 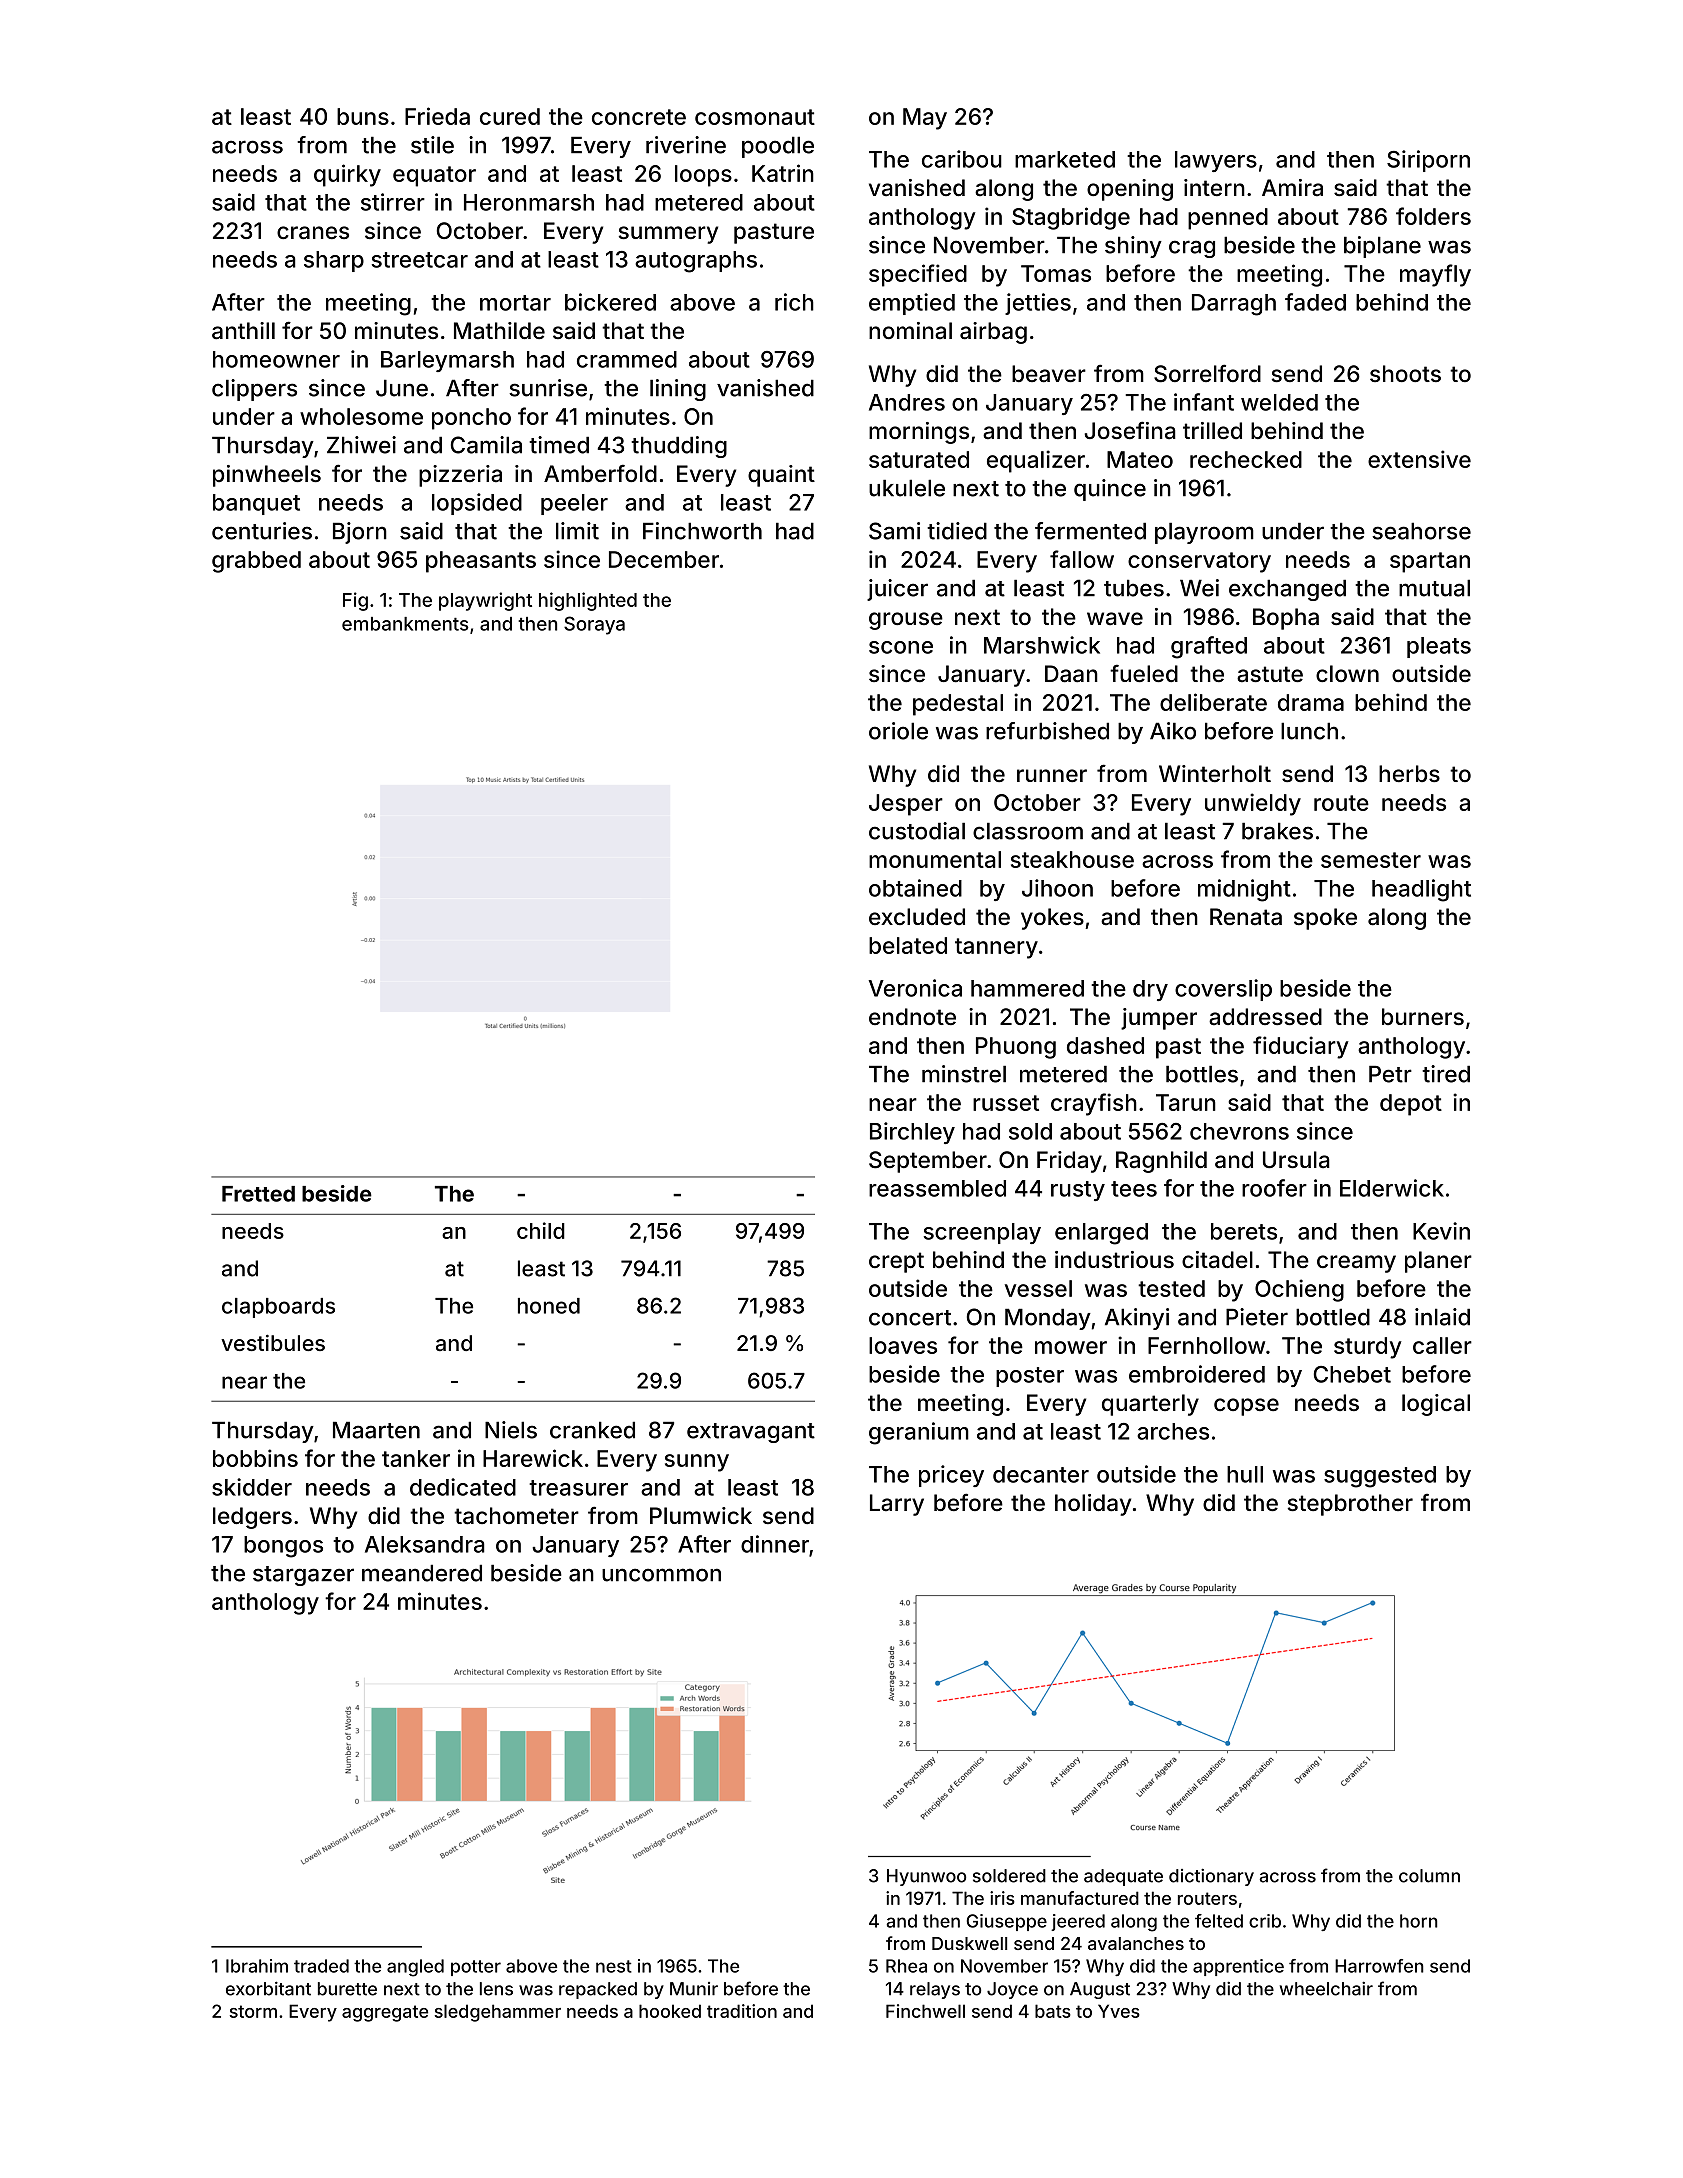 I want to click on roofer, so click(x=1274, y=1188).
